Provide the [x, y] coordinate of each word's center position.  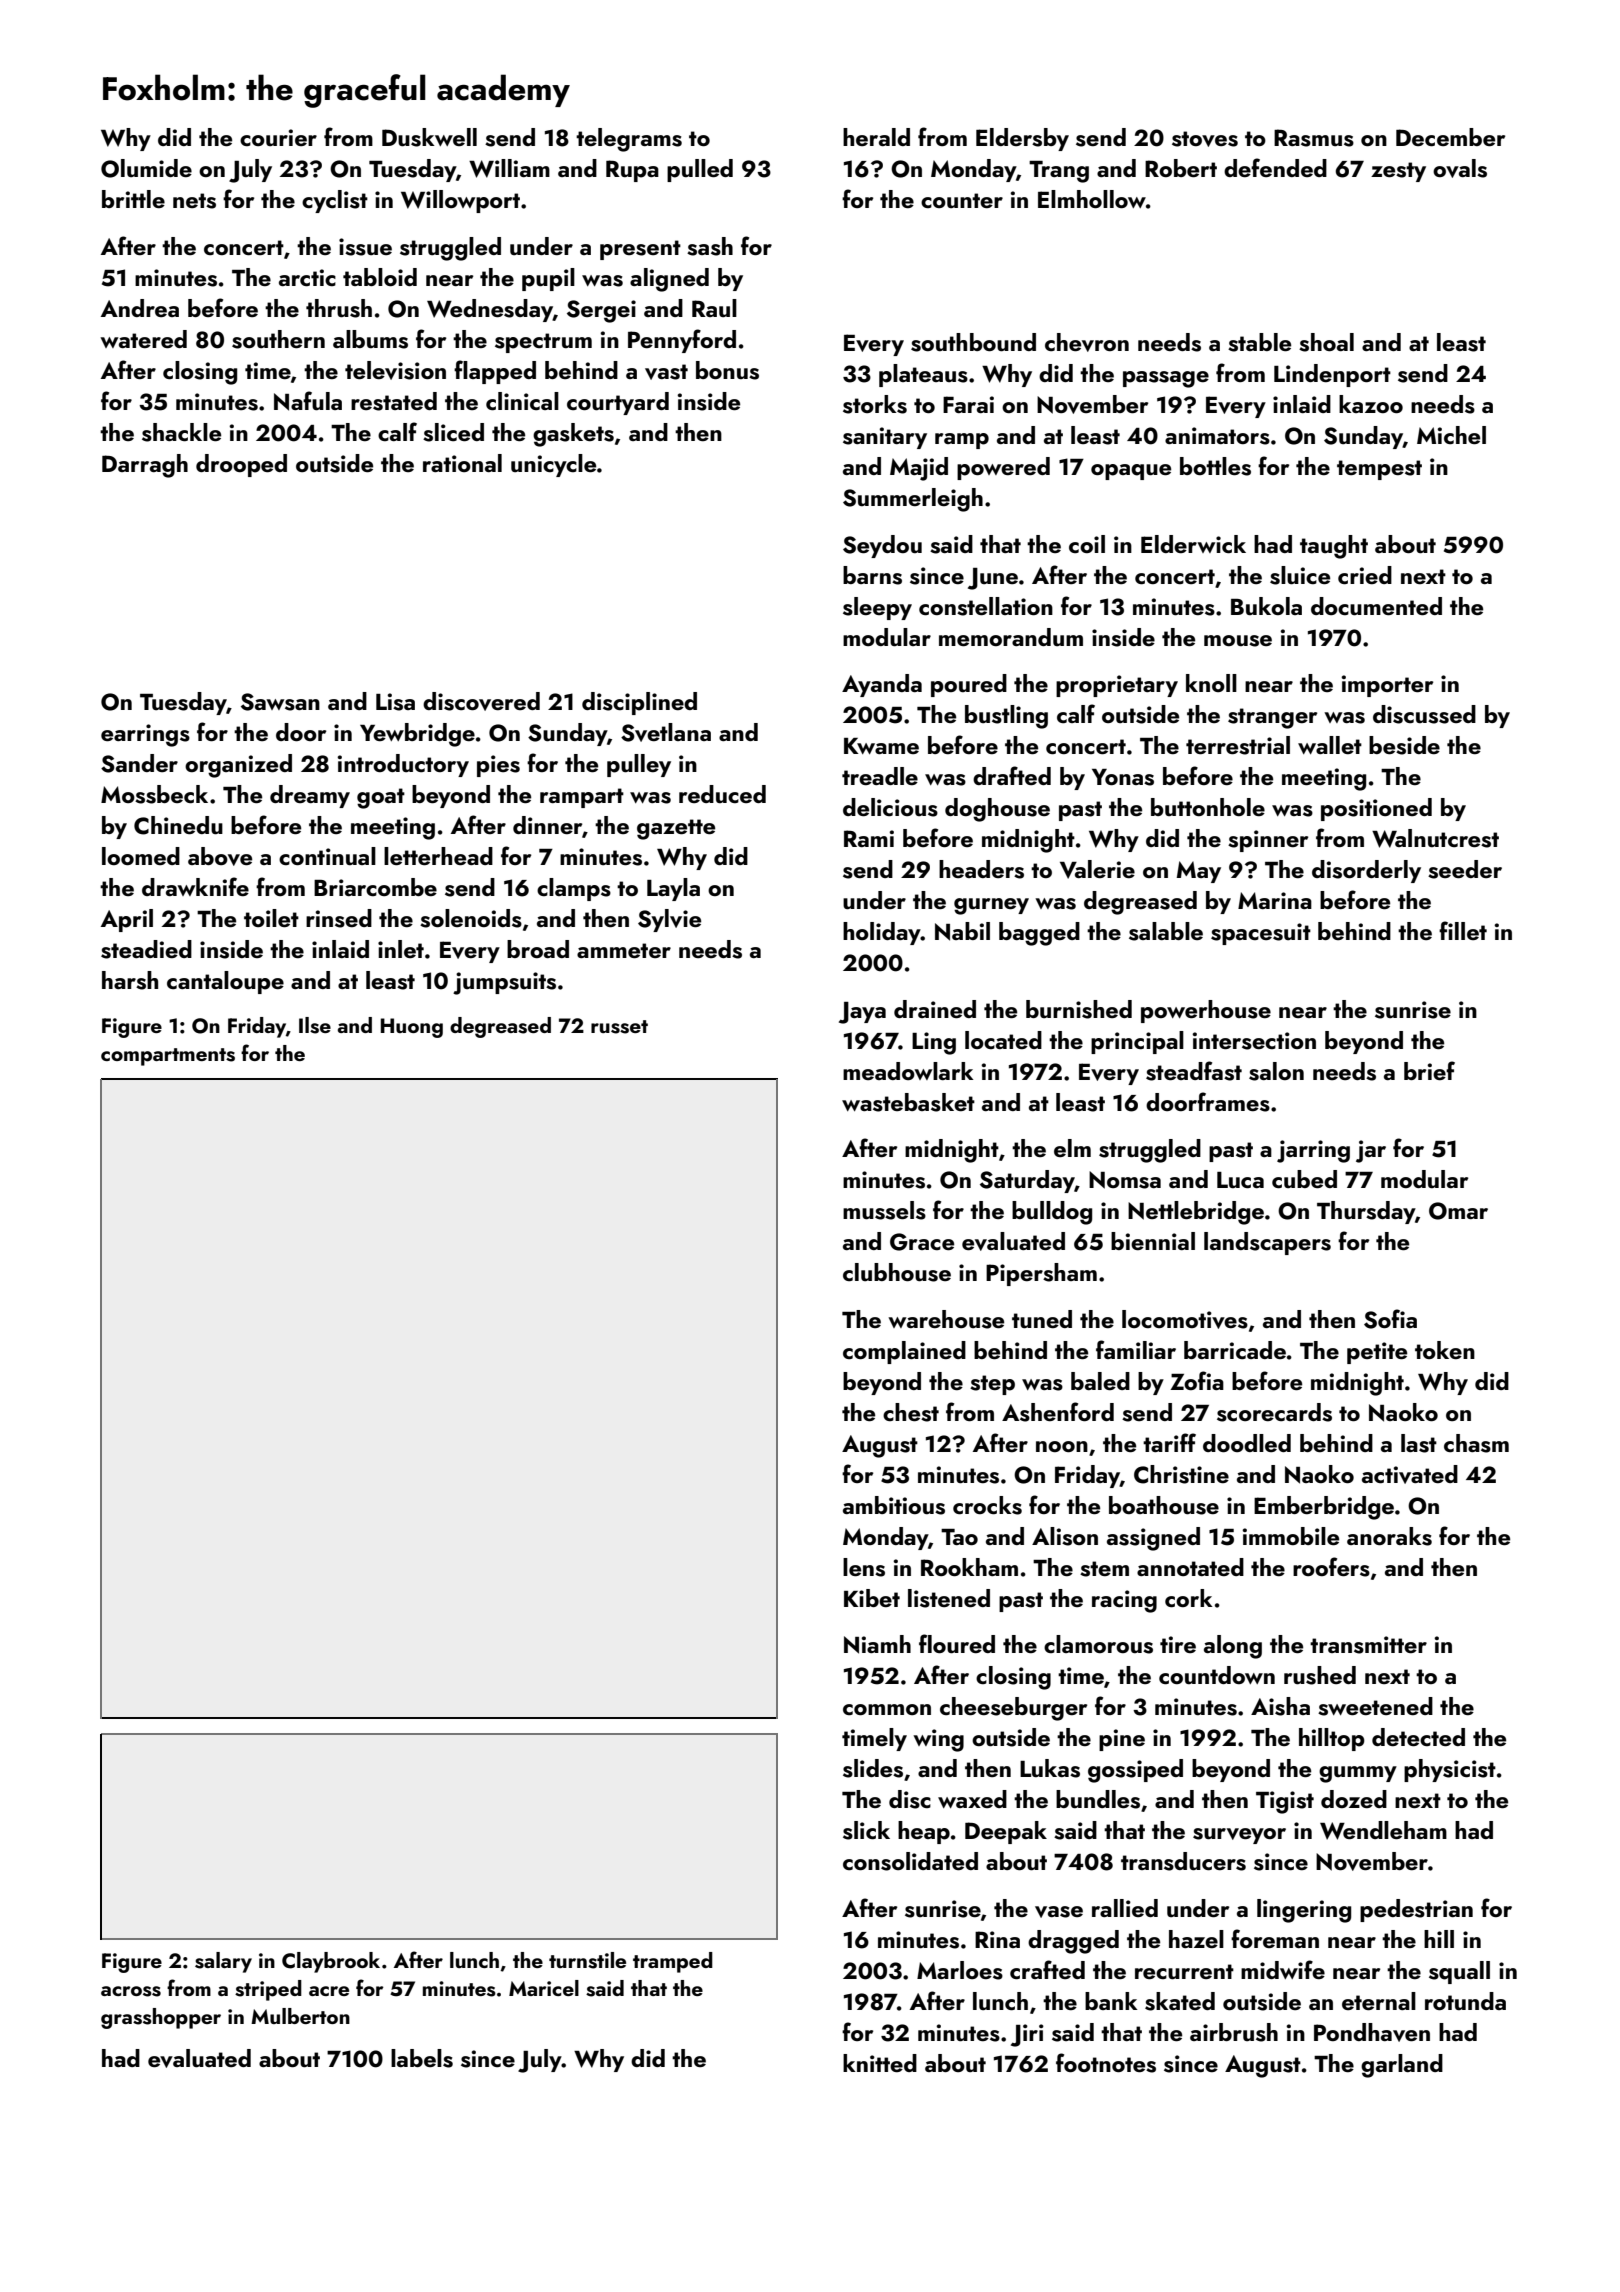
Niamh [877, 1644]
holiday [882, 933]
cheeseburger [1013, 1709]
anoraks [1389, 1536]
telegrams [629, 140]
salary [223, 1962]
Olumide [146, 168]
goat [381, 798]
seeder [1465, 869]
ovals [1460, 168]
